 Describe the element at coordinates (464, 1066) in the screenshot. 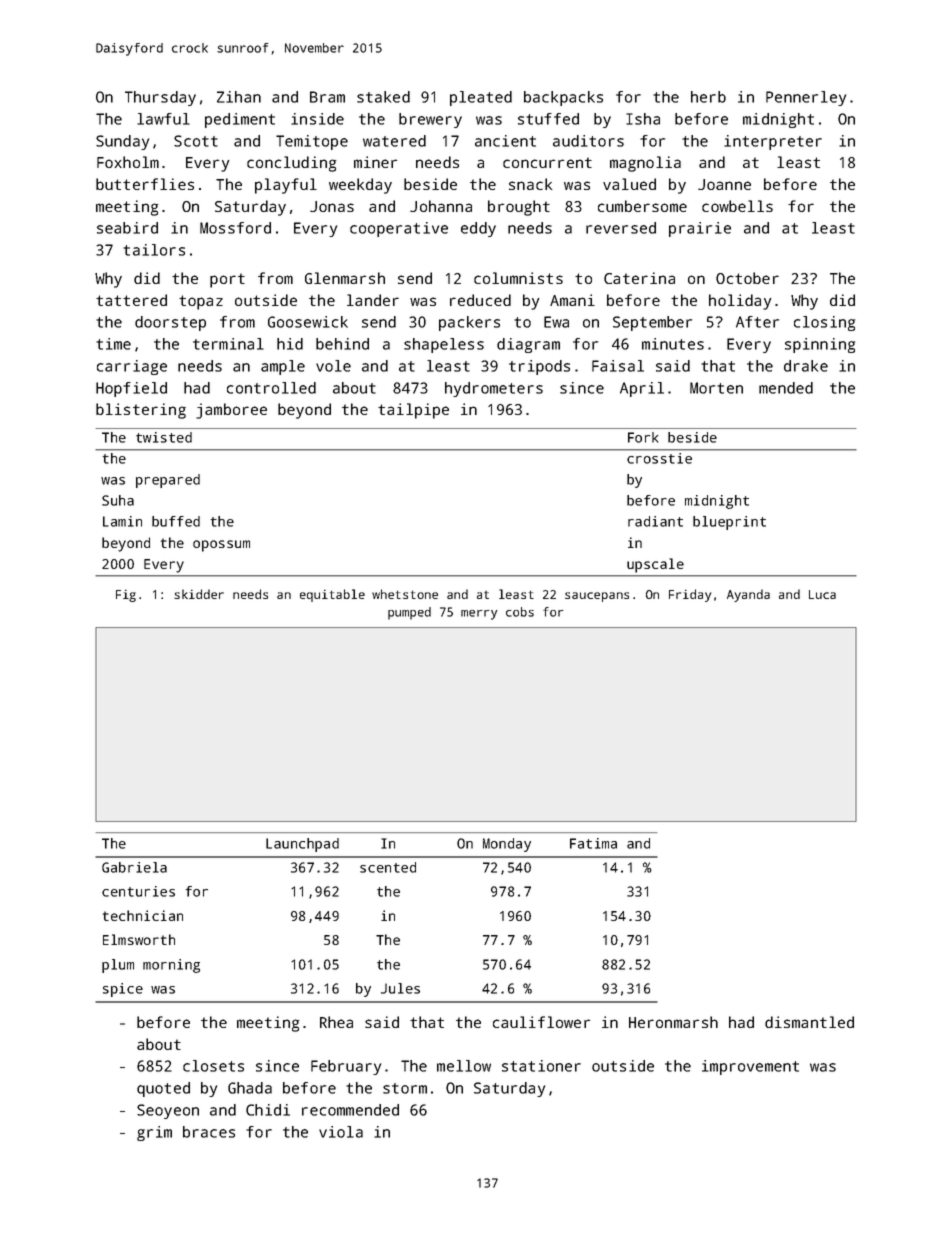

I see `mellow` at that location.
